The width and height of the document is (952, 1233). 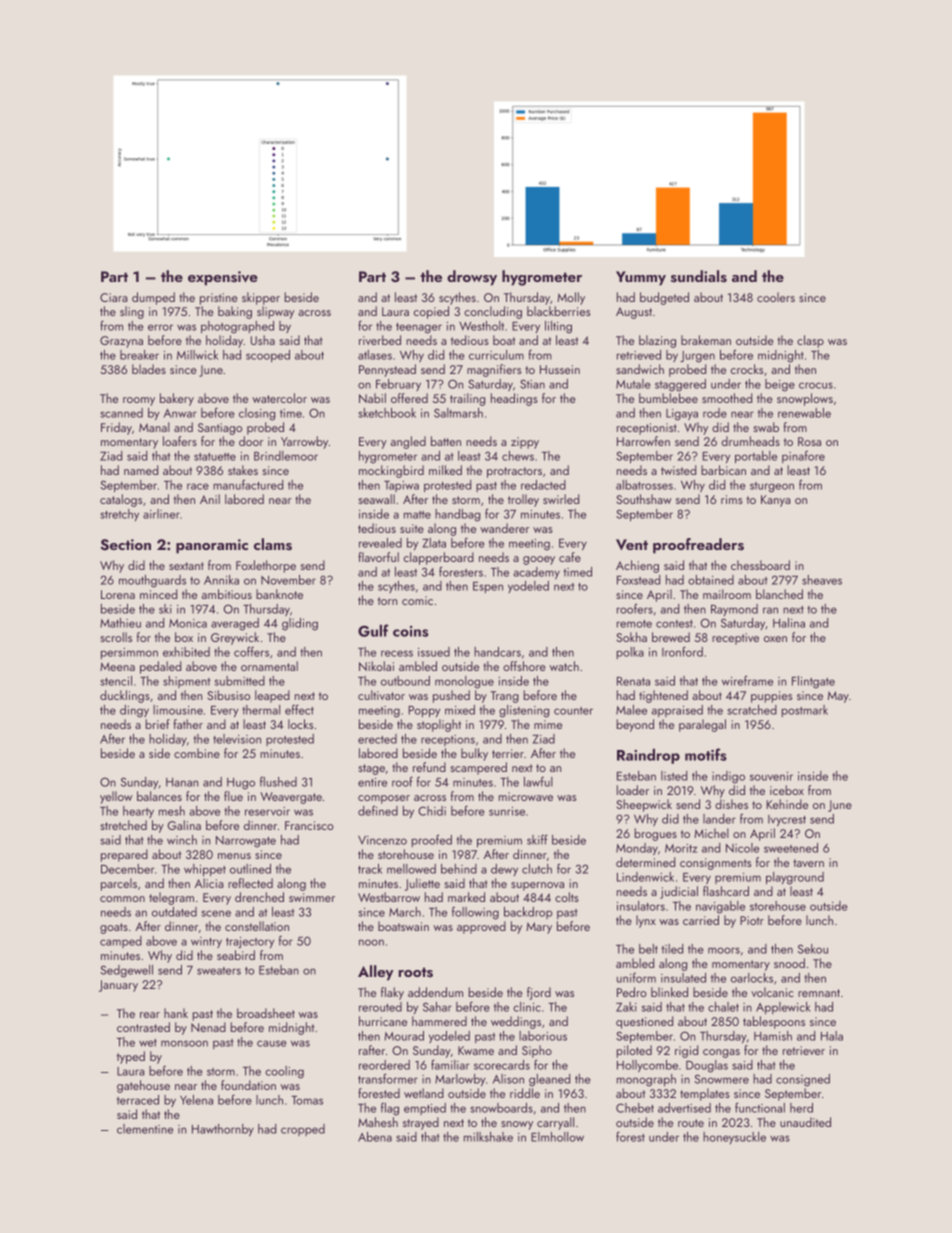 I want to click on named, so click(x=141, y=470).
